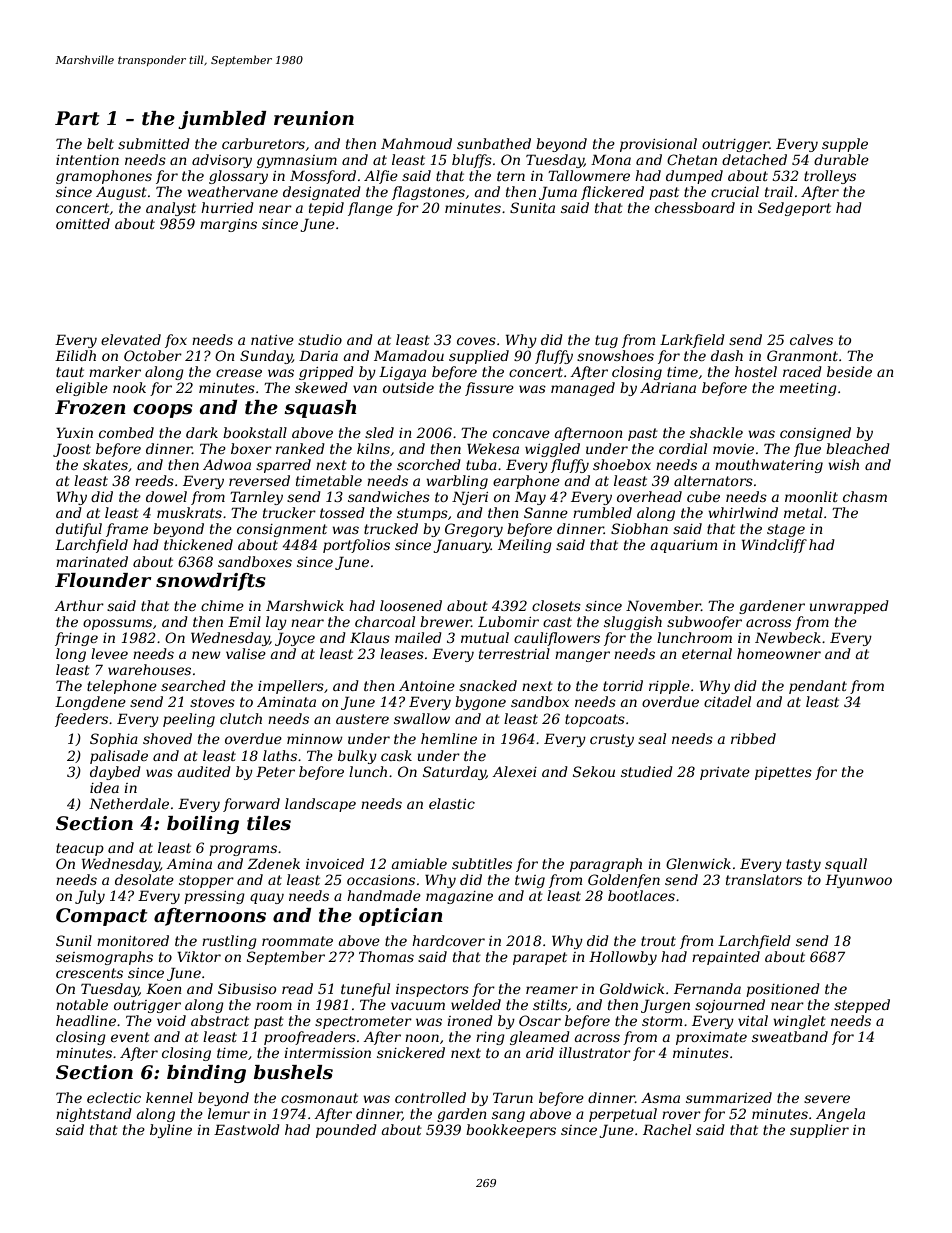 Image resolution: width=952 pixels, height=1233 pixels. I want to click on flange, so click(370, 209).
